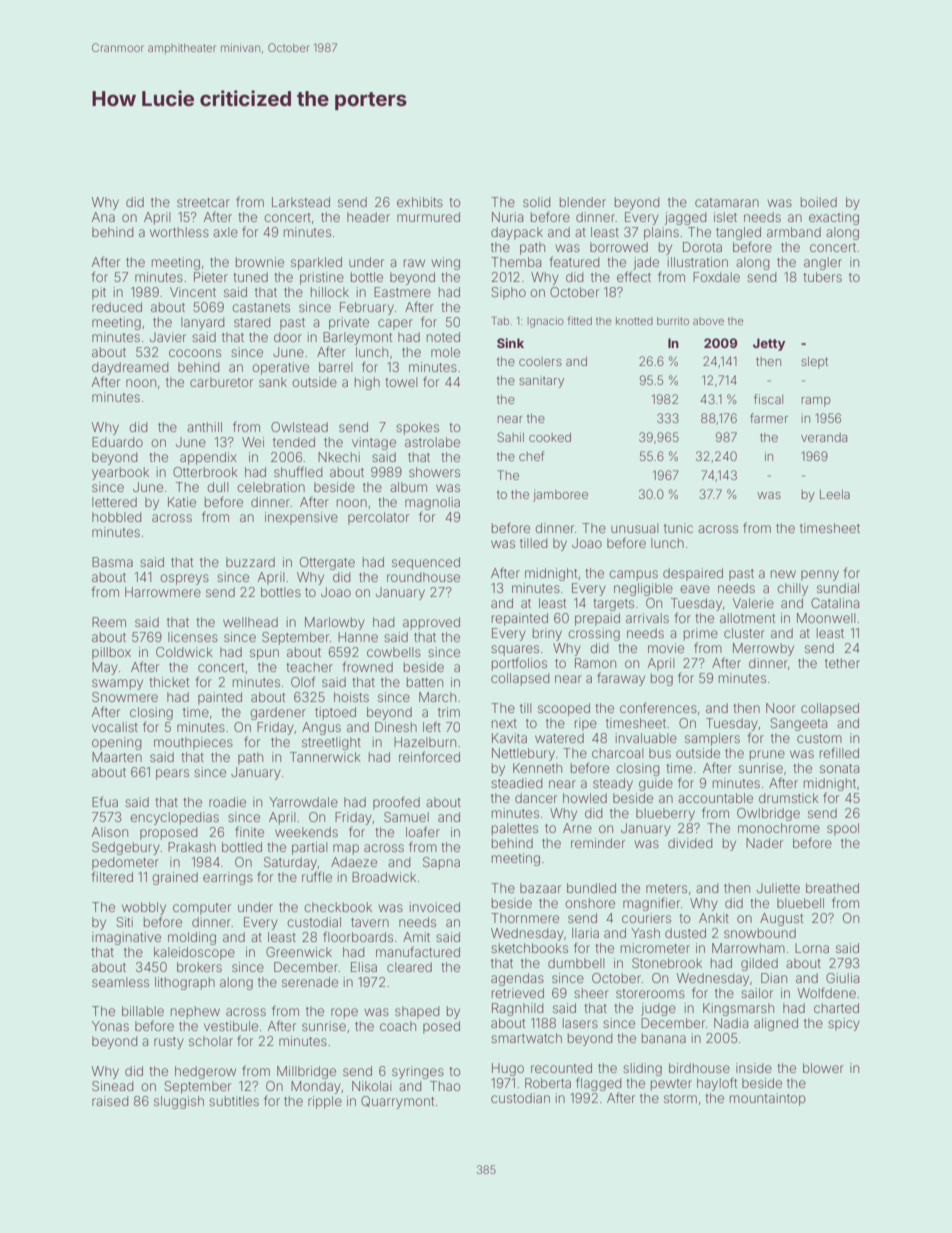 This image has height=1233, width=952. Describe the element at coordinates (769, 418) in the image. I see `farmer` at that location.
